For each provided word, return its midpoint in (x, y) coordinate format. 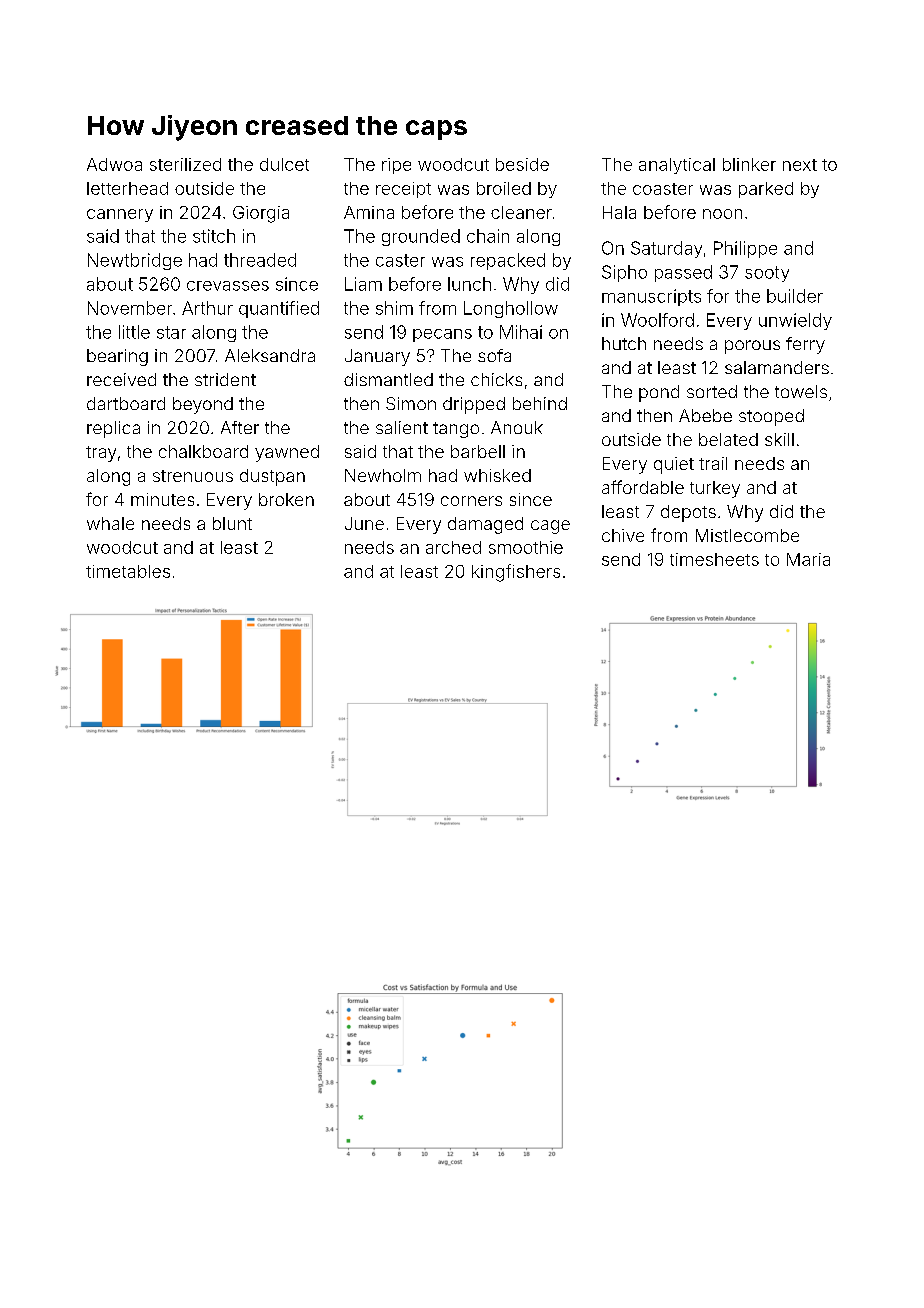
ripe (396, 166)
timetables (128, 571)
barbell (478, 451)
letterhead (127, 188)
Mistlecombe (747, 535)
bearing (117, 357)
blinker (749, 164)
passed (683, 273)
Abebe (705, 415)
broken (286, 499)
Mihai (521, 332)
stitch (214, 236)
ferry (805, 345)
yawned (287, 453)
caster (400, 260)
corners (471, 501)
